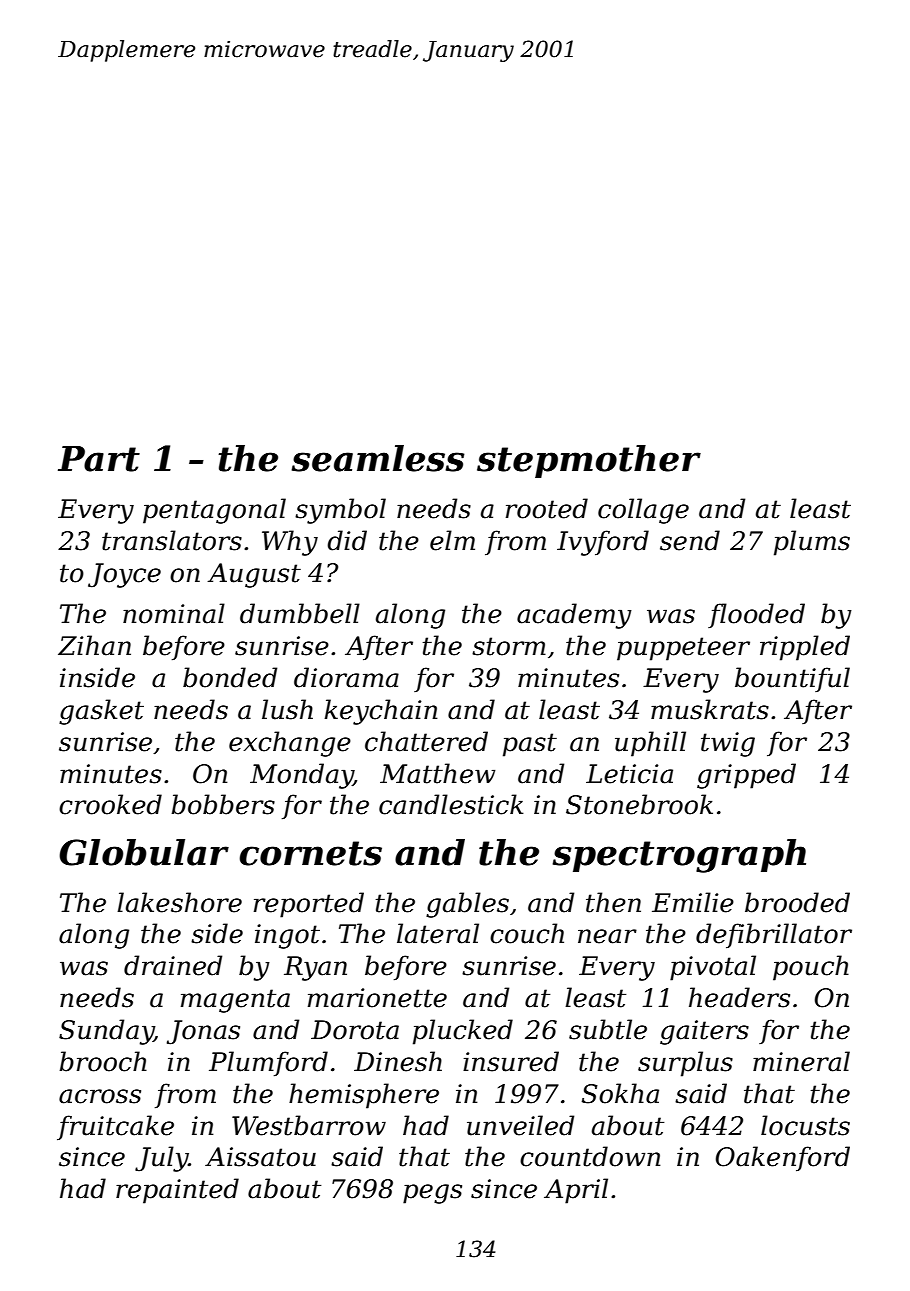  What do you see at coordinates (643, 511) in the document?
I see `collage` at bounding box center [643, 511].
